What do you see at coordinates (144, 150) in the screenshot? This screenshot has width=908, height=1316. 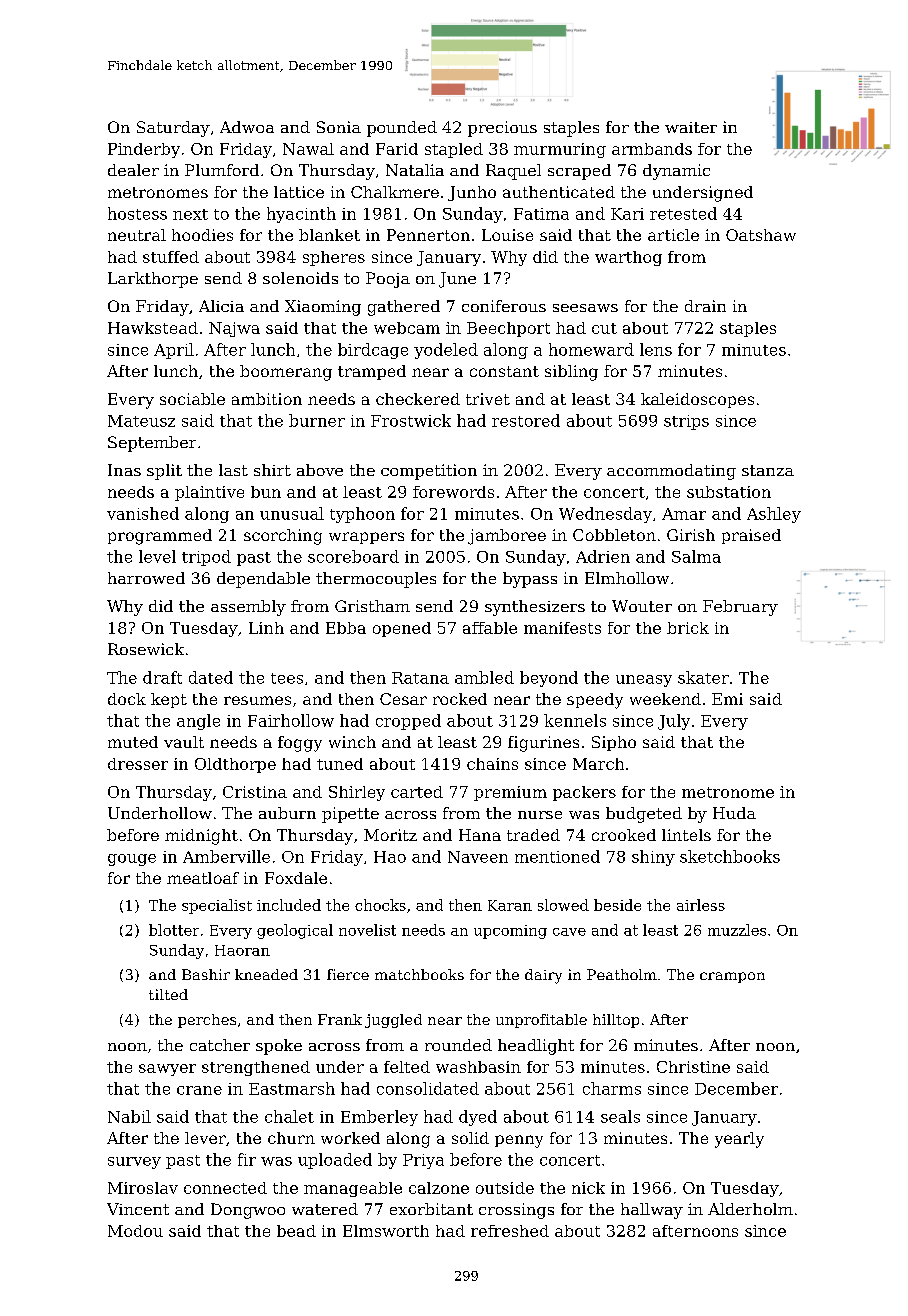 I see `Pinderby` at bounding box center [144, 150].
